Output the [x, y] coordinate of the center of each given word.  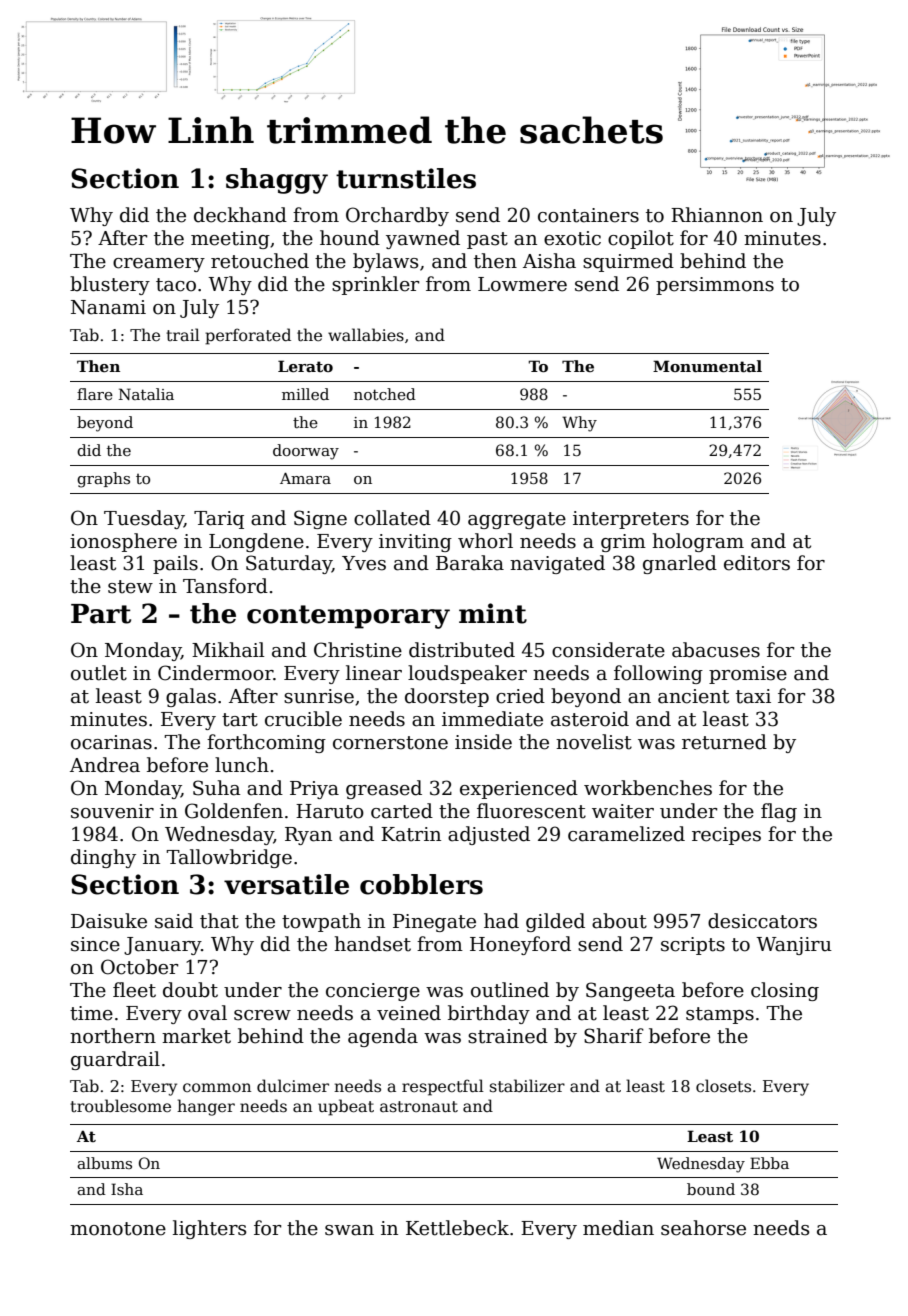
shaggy [277, 181]
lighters [209, 1229]
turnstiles [406, 178]
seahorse [703, 1228]
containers [588, 215]
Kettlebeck [457, 1228]
